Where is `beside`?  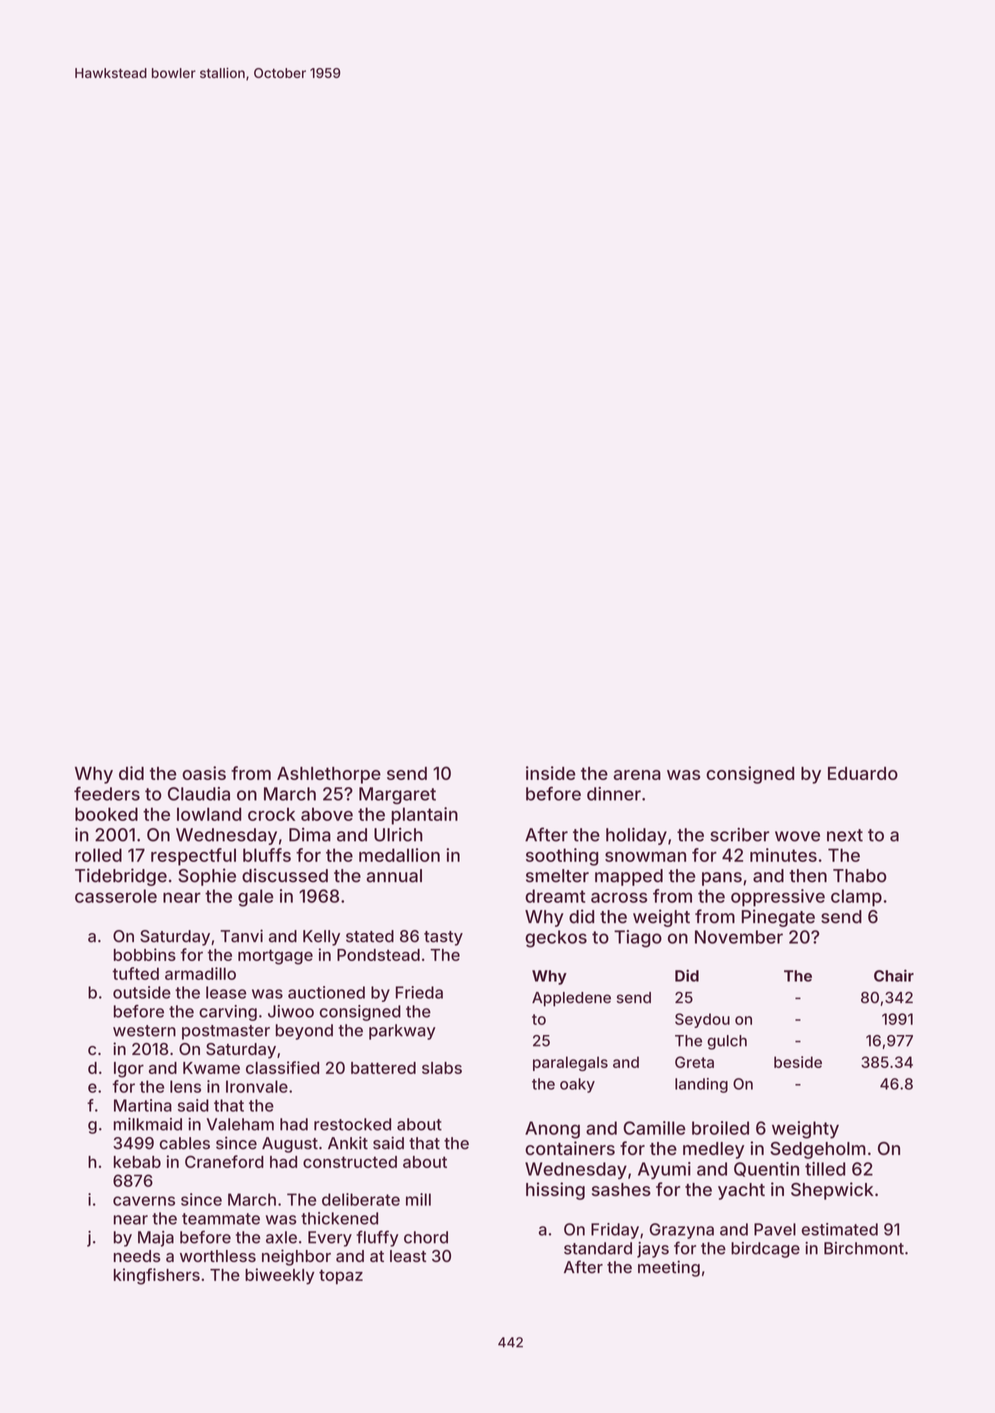
beside is located at coordinates (798, 1062).
